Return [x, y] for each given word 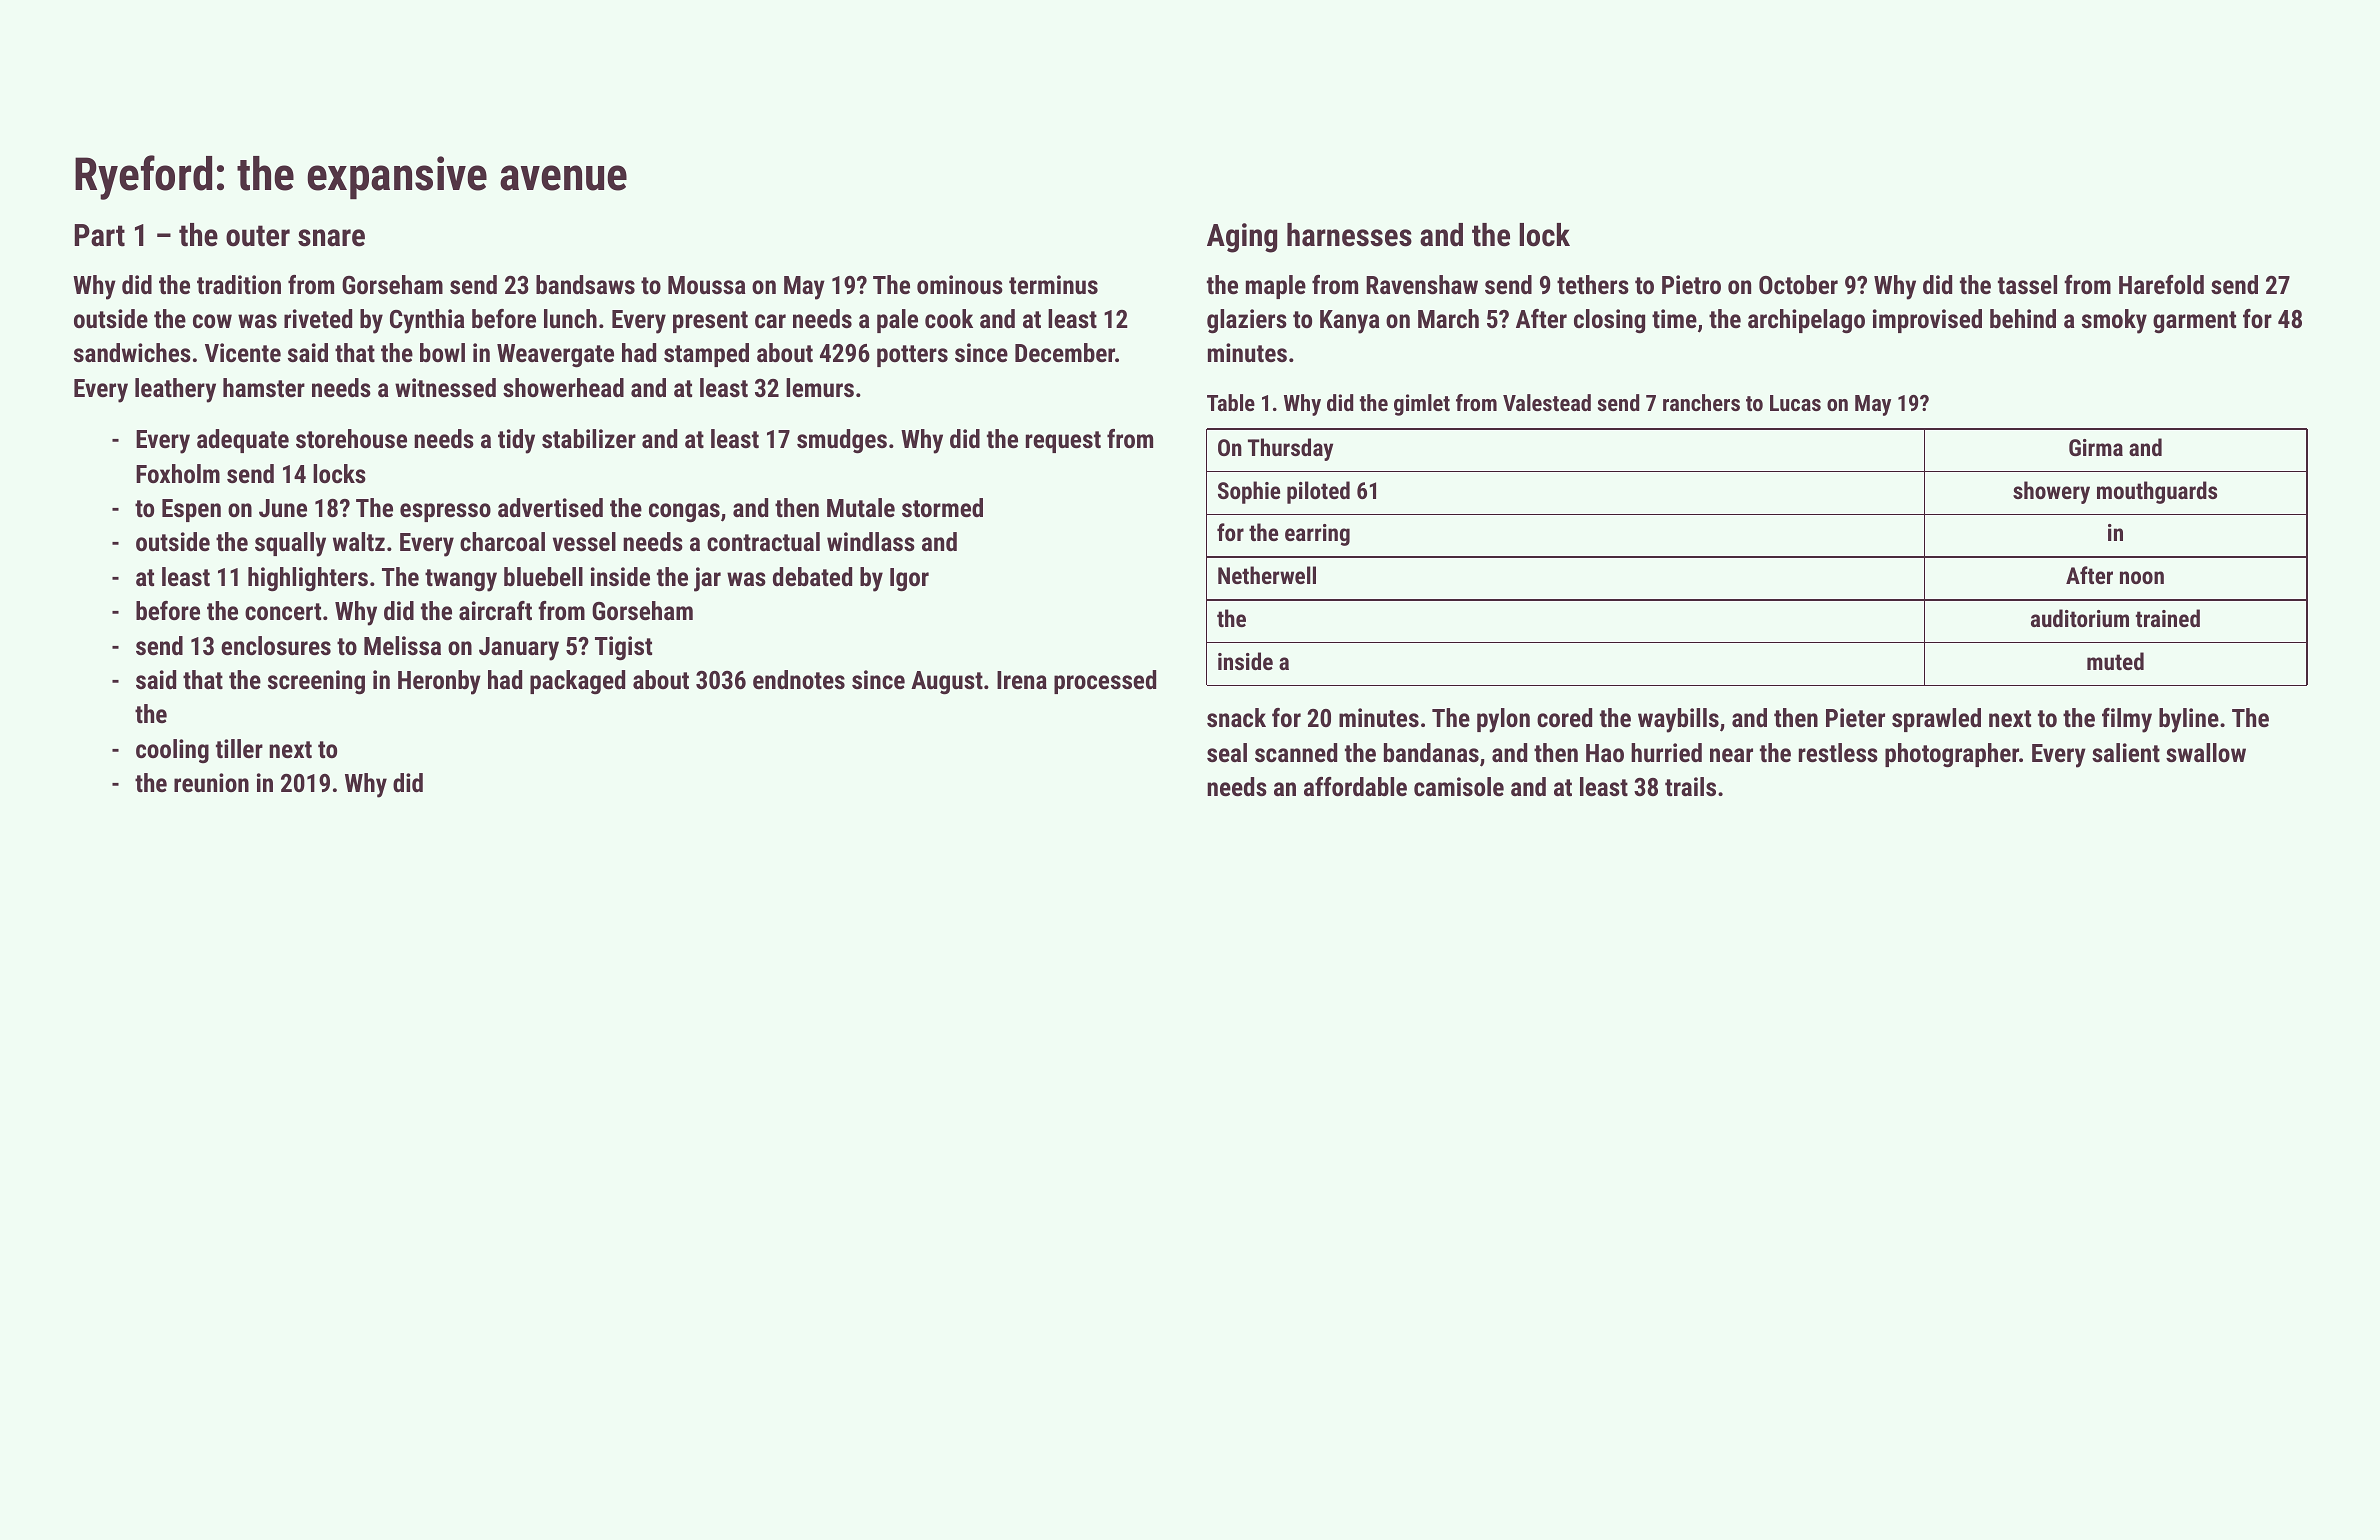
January [519, 649]
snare [331, 238]
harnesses [1349, 235]
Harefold [2161, 284]
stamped [706, 355]
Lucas [1795, 403]
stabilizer [589, 438]
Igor [909, 580]
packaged [577, 682]
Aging [1242, 238]
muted [2115, 661]
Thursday [1290, 449]
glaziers [1247, 321]
